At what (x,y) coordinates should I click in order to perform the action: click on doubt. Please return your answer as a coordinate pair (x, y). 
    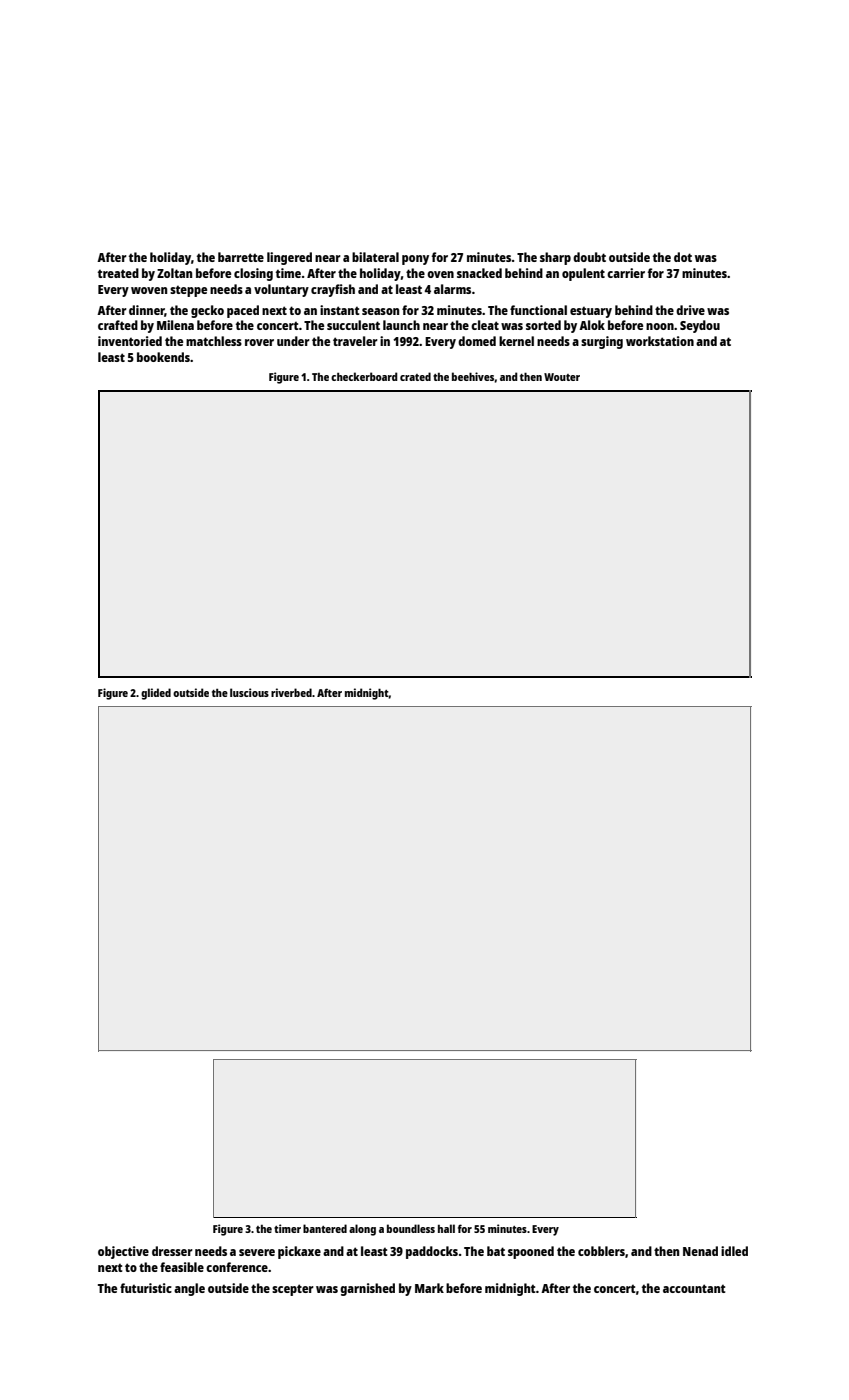
    Looking at the image, I should click on (589, 257).
